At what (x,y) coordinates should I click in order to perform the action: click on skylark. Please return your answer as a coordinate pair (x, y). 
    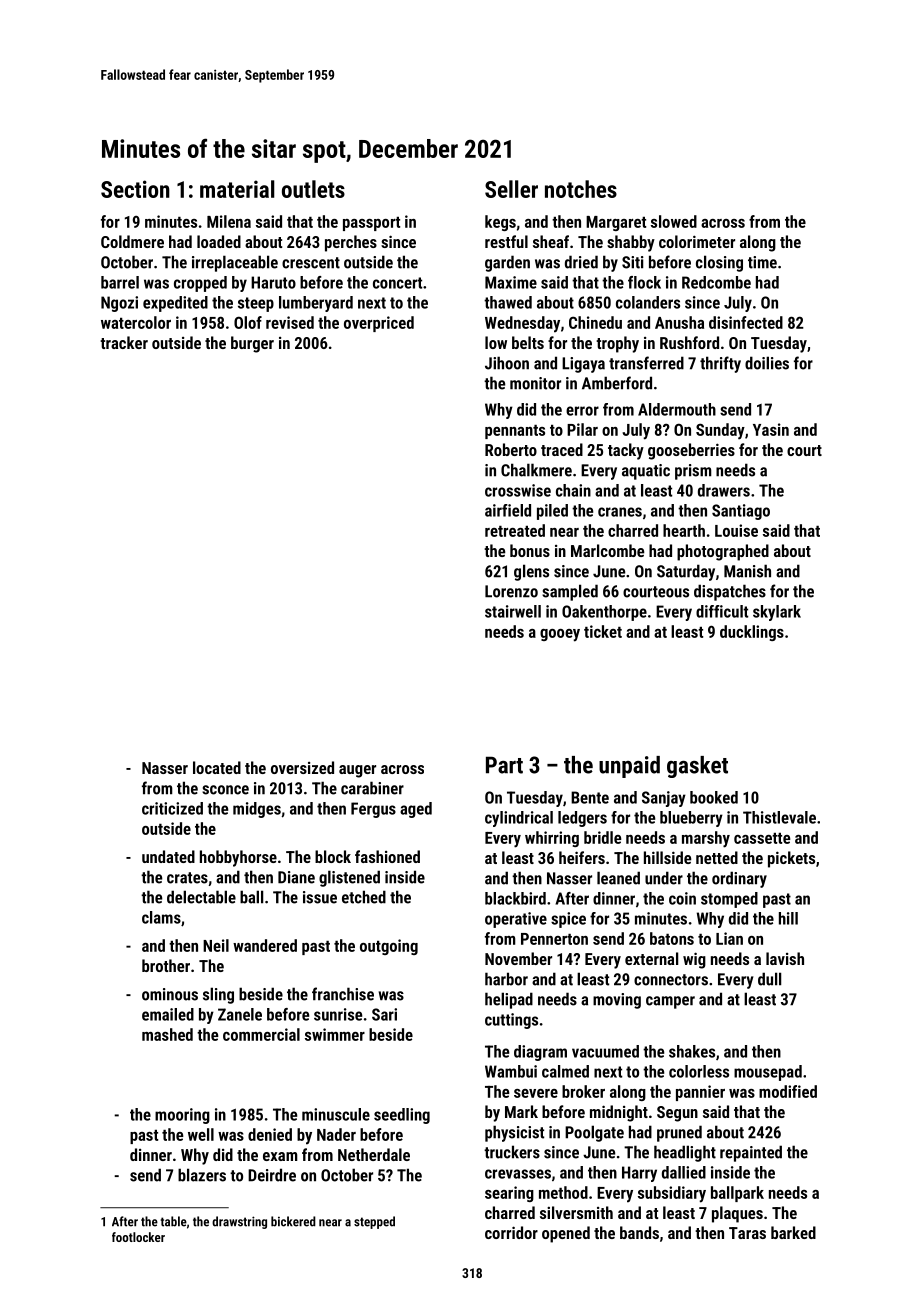
    Looking at the image, I should click on (777, 613).
